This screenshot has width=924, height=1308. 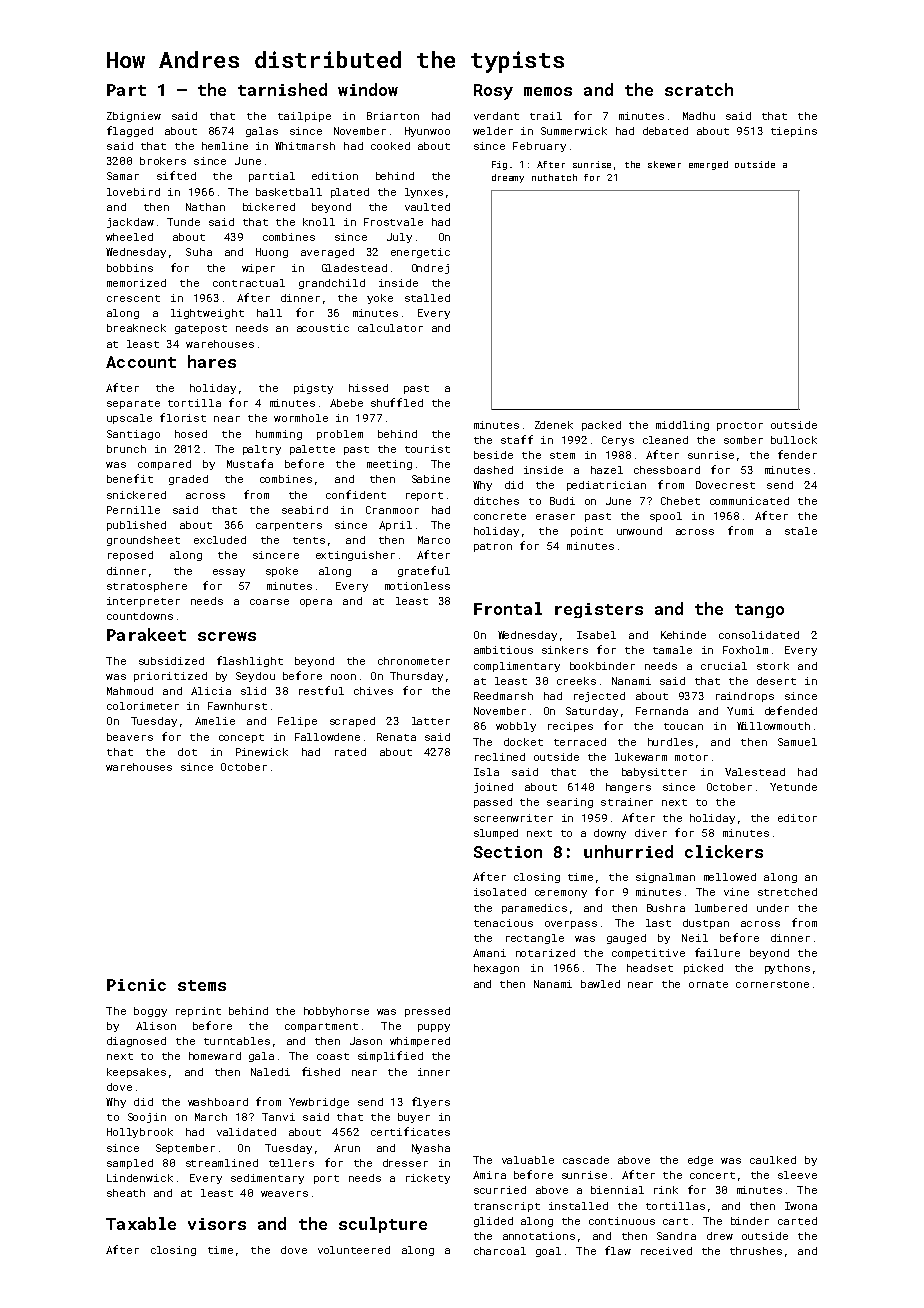 I want to click on under, so click(x=773, y=908).
